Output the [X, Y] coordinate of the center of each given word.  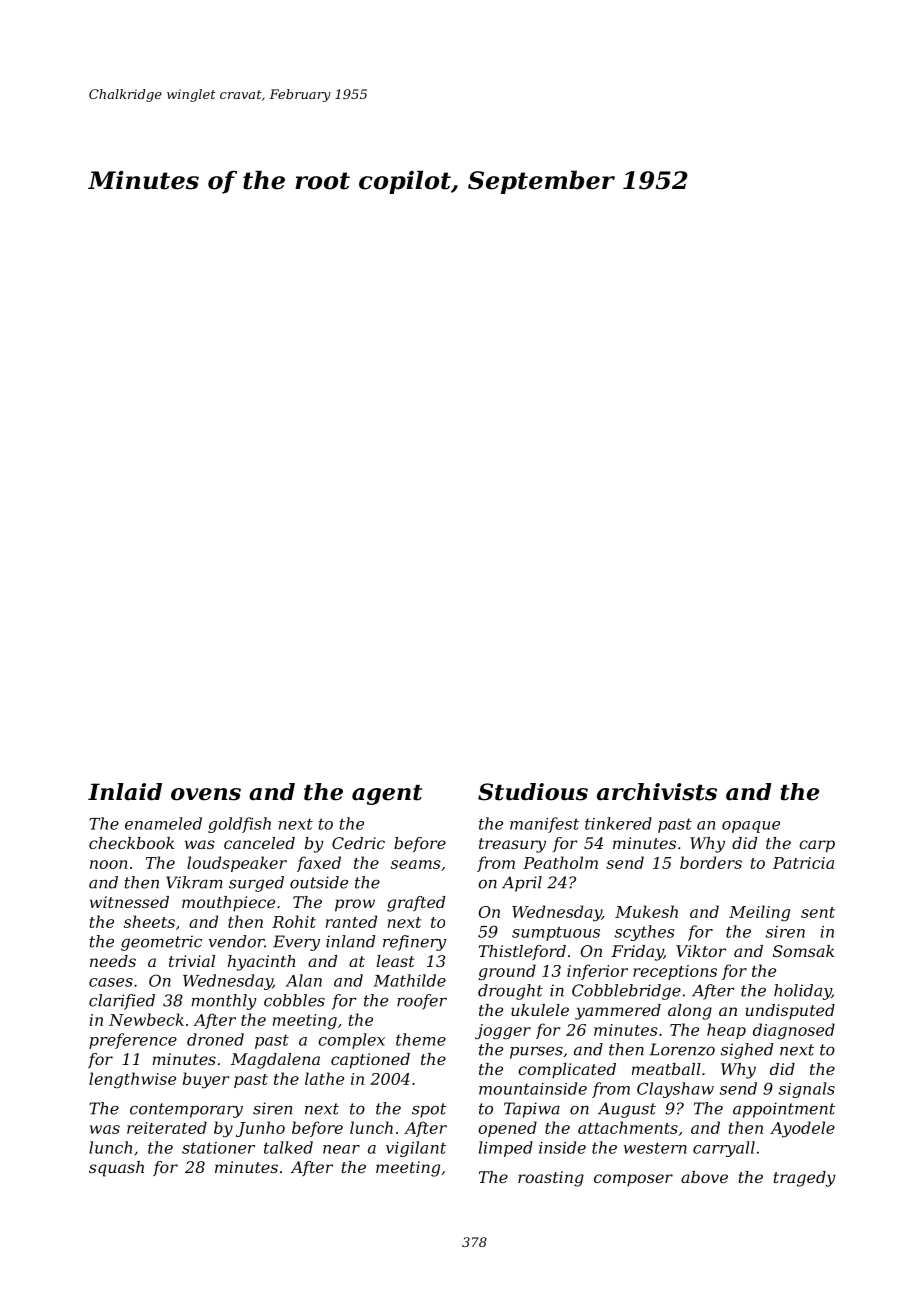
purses [536, 1053]
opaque [751, 827]
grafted [416, 904]
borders [711, 862]
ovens [206, 794]
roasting [551, 1179]
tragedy [805, 1179]
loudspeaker [237, 864]
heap [726, 1031]
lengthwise [132, 1080]
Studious [533, 792]
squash [116, 1169]
